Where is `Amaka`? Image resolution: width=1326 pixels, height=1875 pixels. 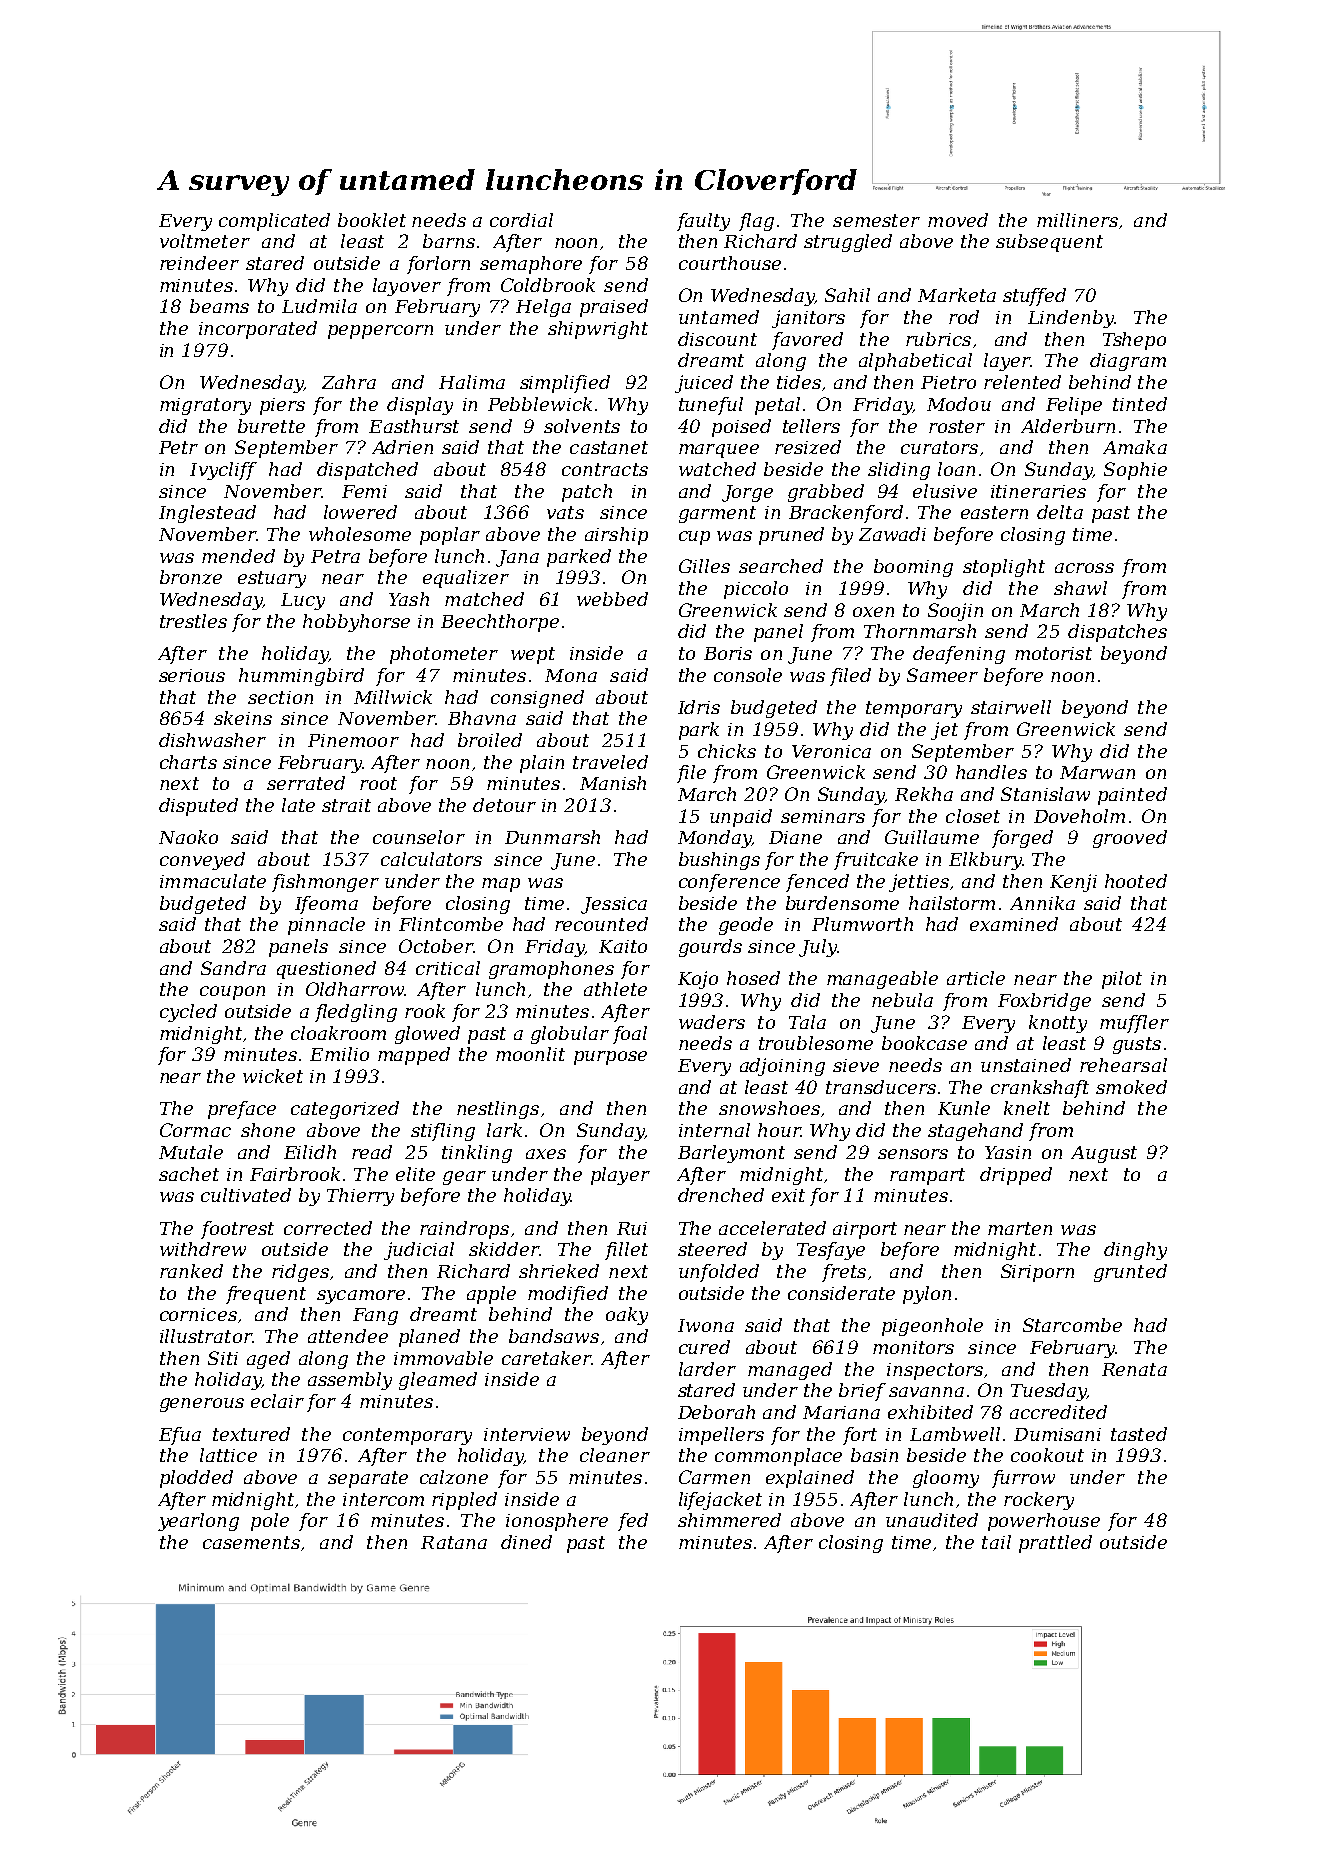 Amaka is located at coordinates (1135, 447).
